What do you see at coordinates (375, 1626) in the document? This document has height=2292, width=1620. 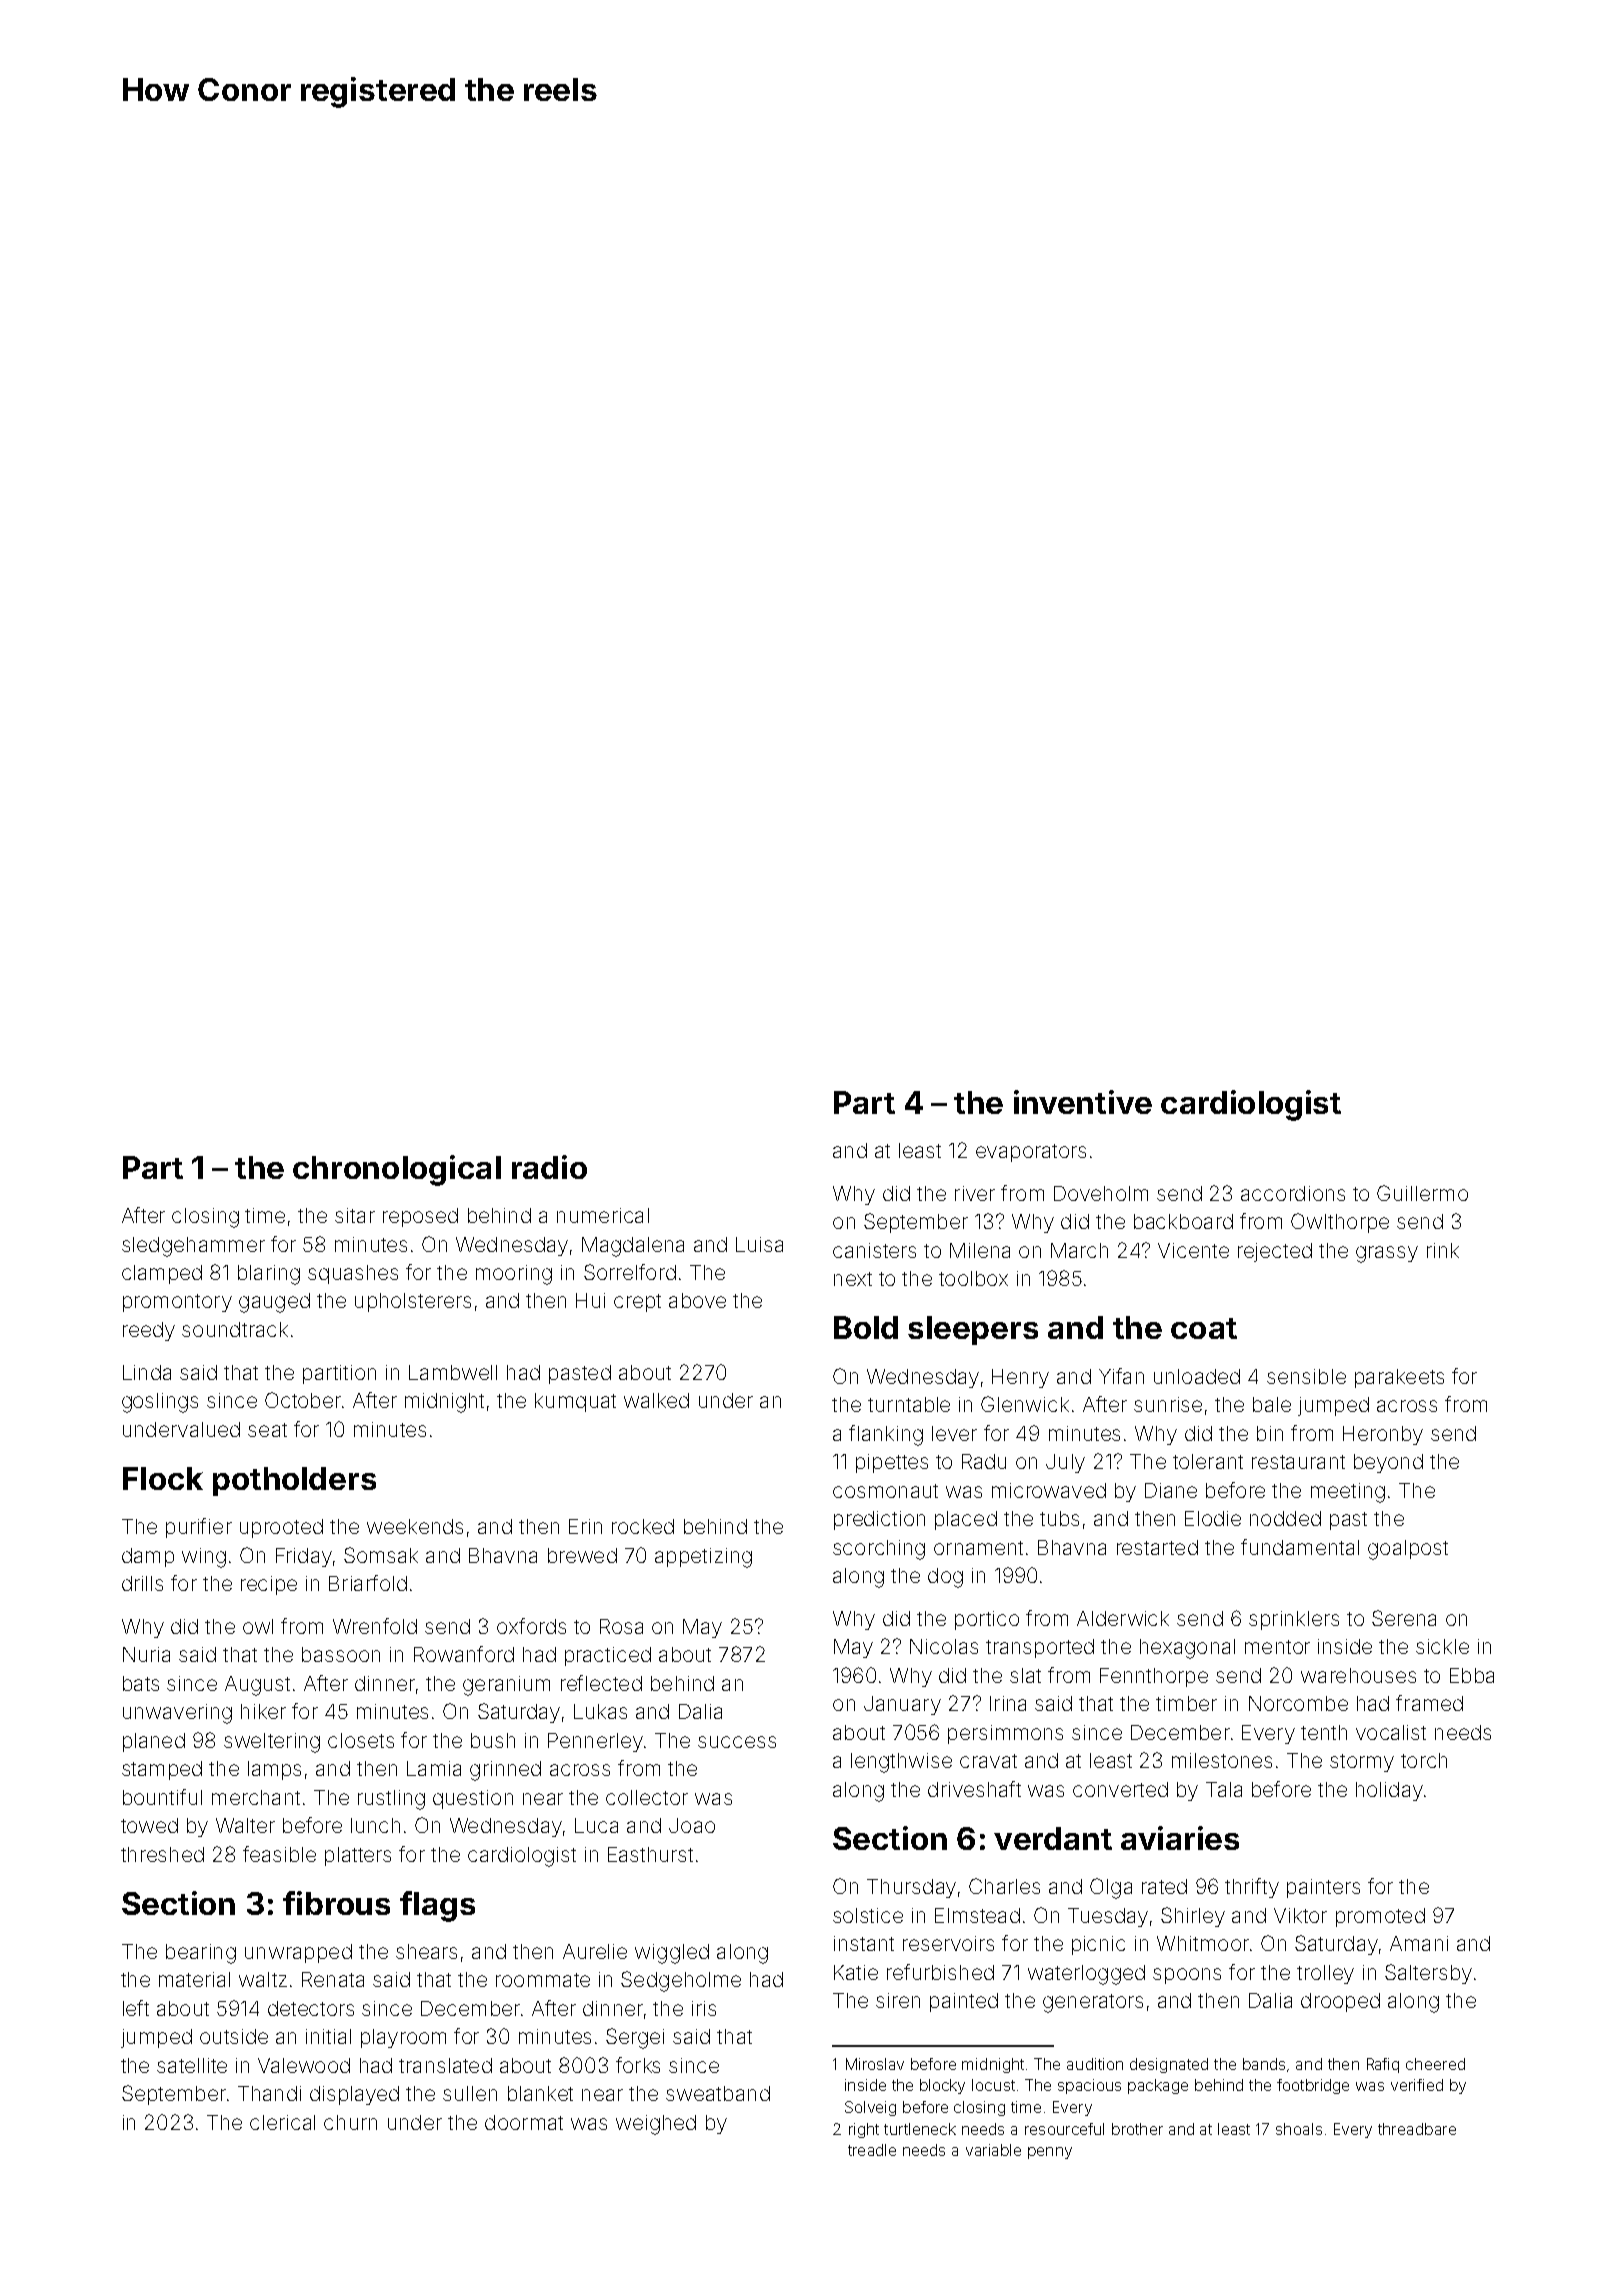 I see `Wrenfold` at bounding box center [375, 1626].
